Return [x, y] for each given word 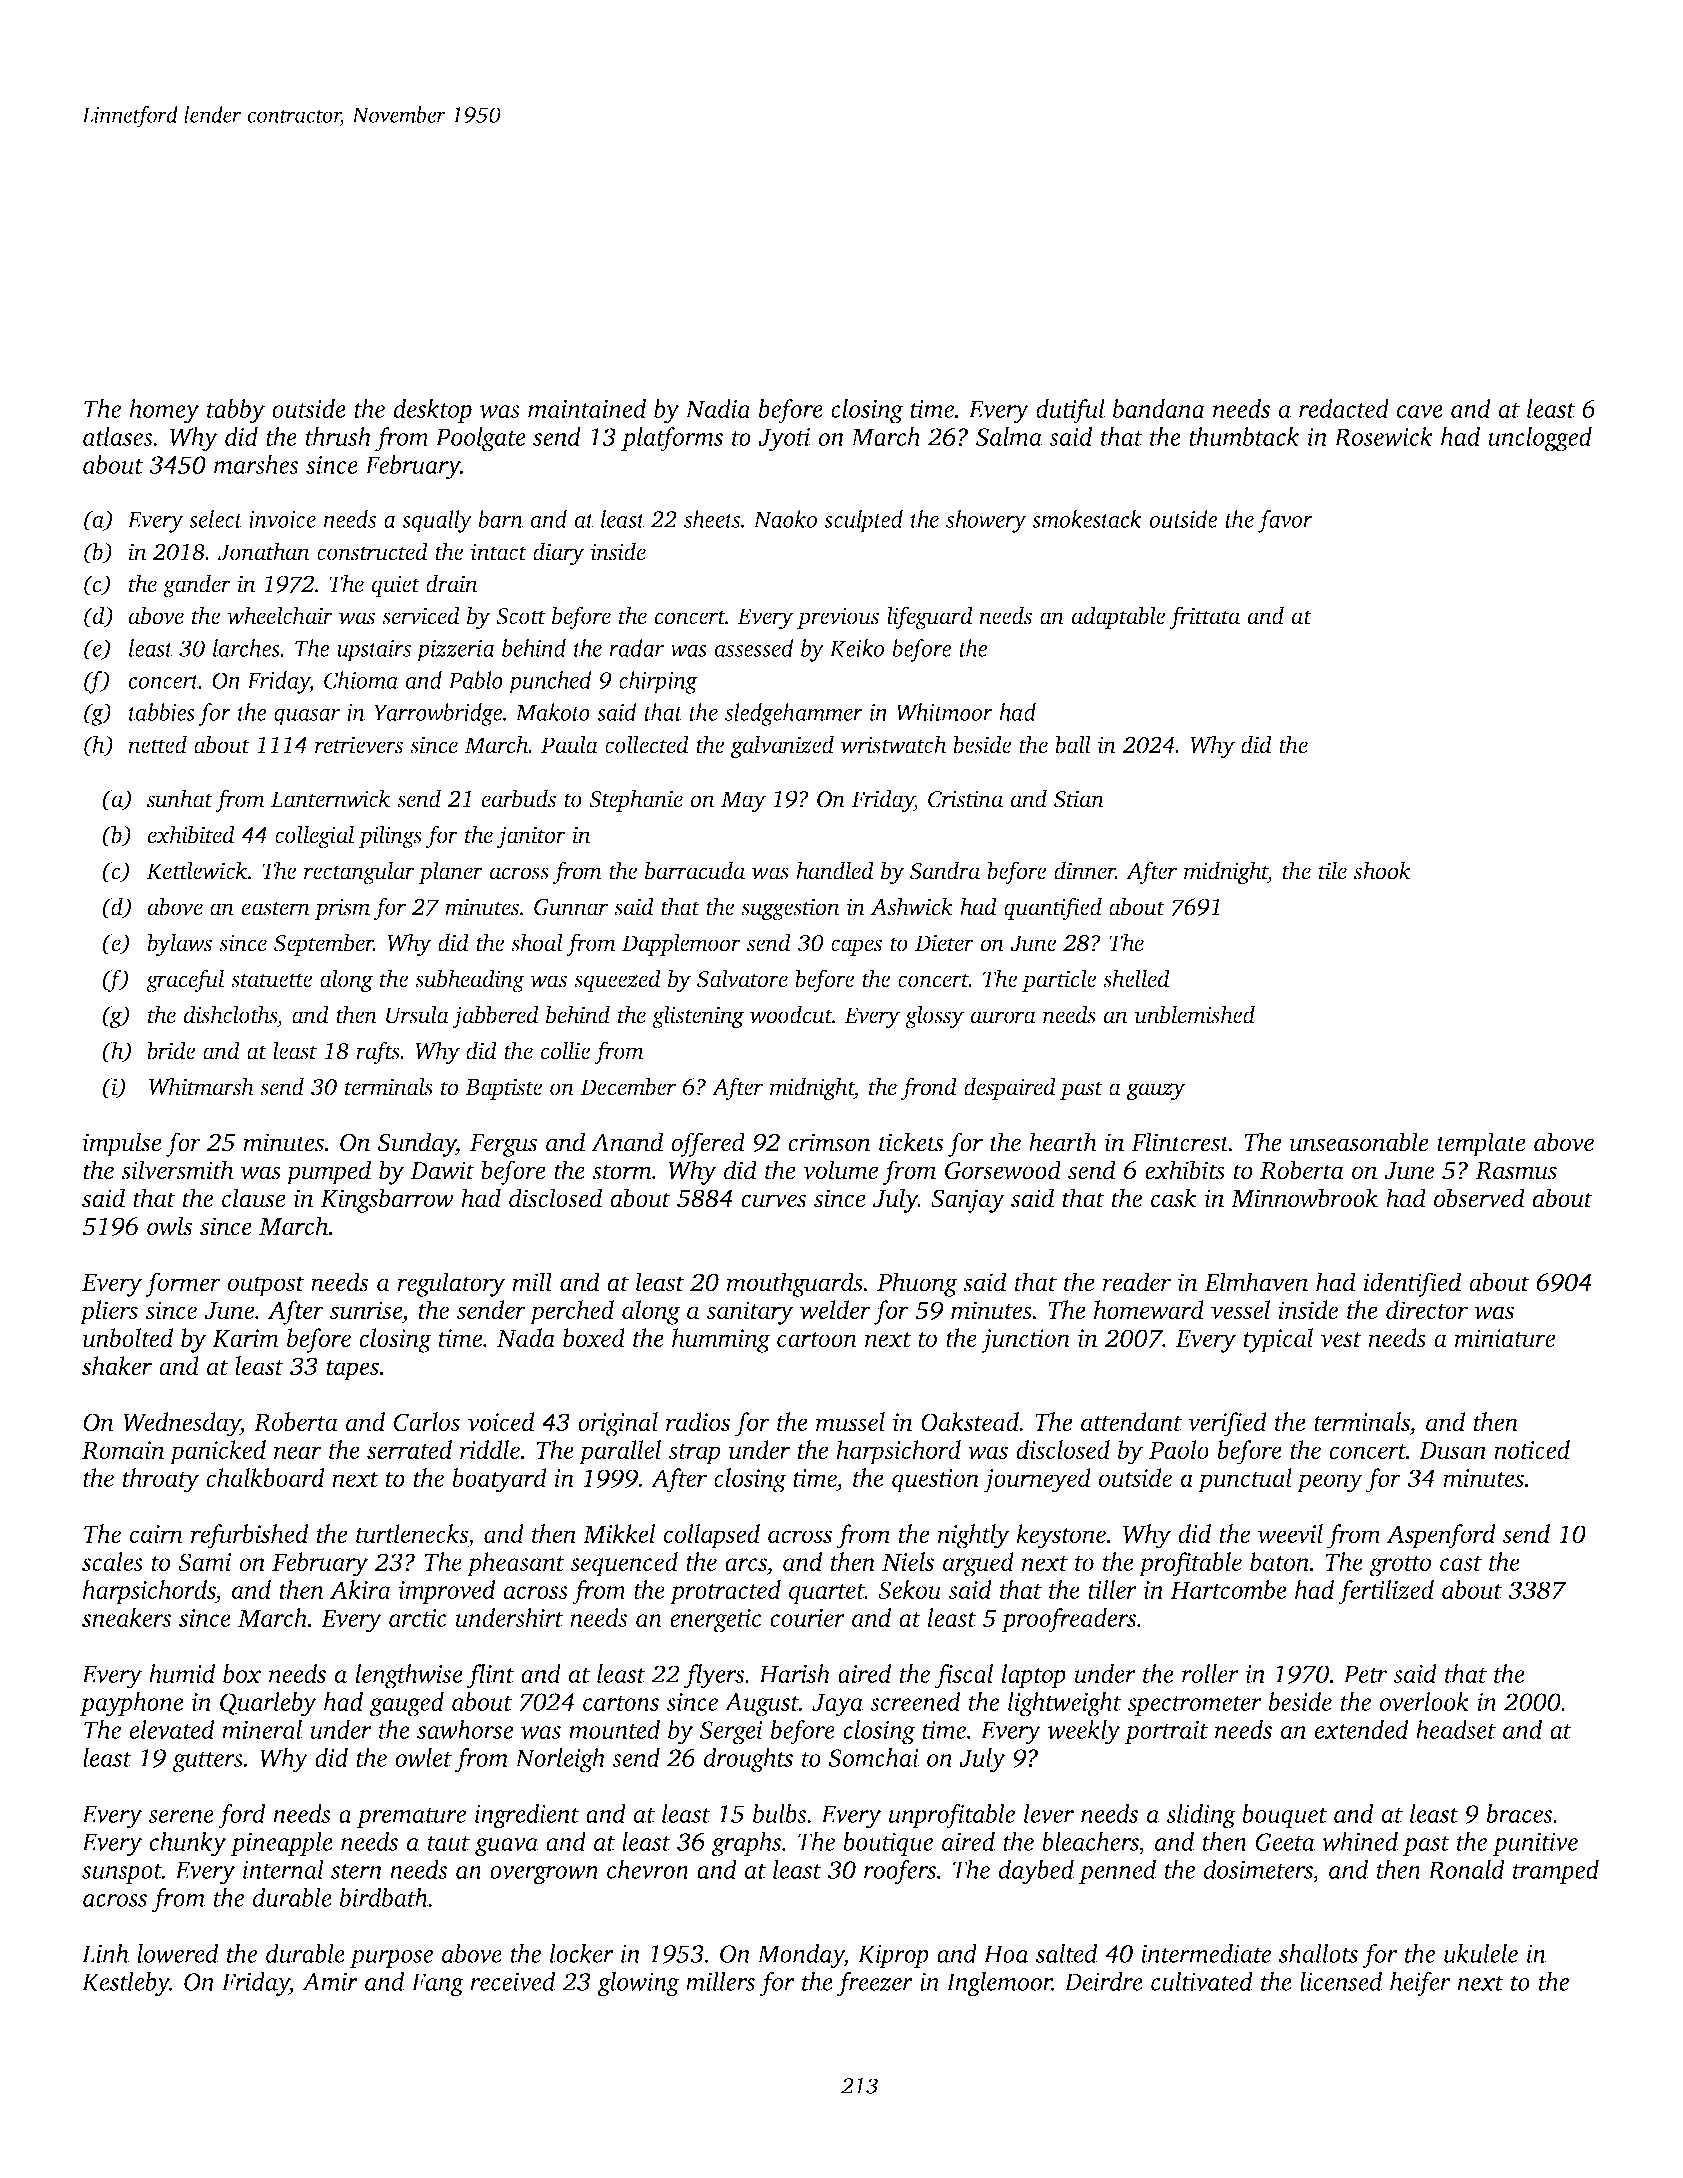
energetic [716, 1621]
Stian [1079, 799]
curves [773, 1201]
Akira [360, 1589]
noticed [1532, 1449]
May [743, 802]
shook [1382, 870]
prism [342, 909]
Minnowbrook [1304, 1198]
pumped [328, 1172]
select [216, 519]
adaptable [1119, 617]
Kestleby [126, 1984]
